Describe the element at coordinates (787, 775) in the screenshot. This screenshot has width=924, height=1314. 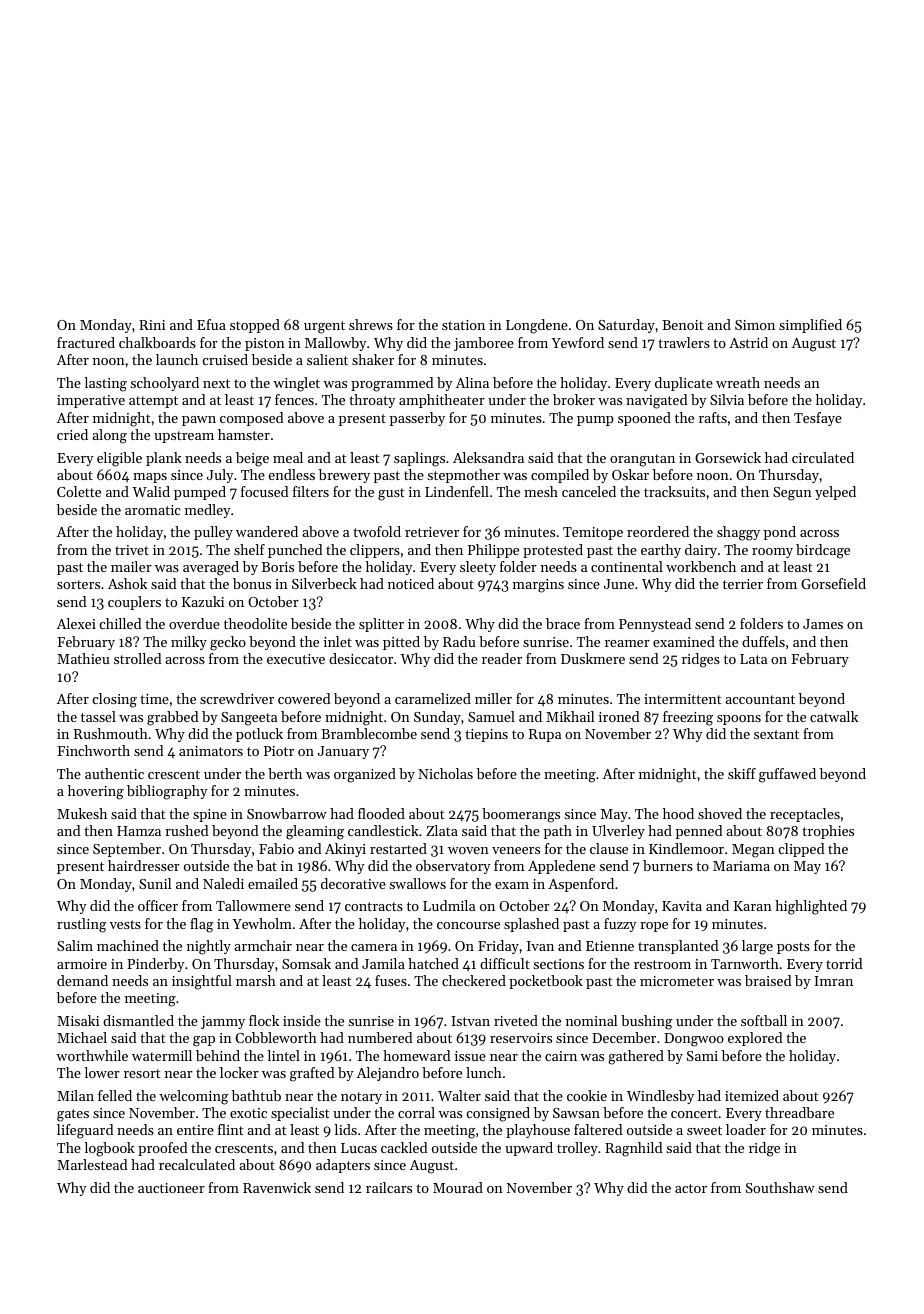
I see `guffawed` at that location.
